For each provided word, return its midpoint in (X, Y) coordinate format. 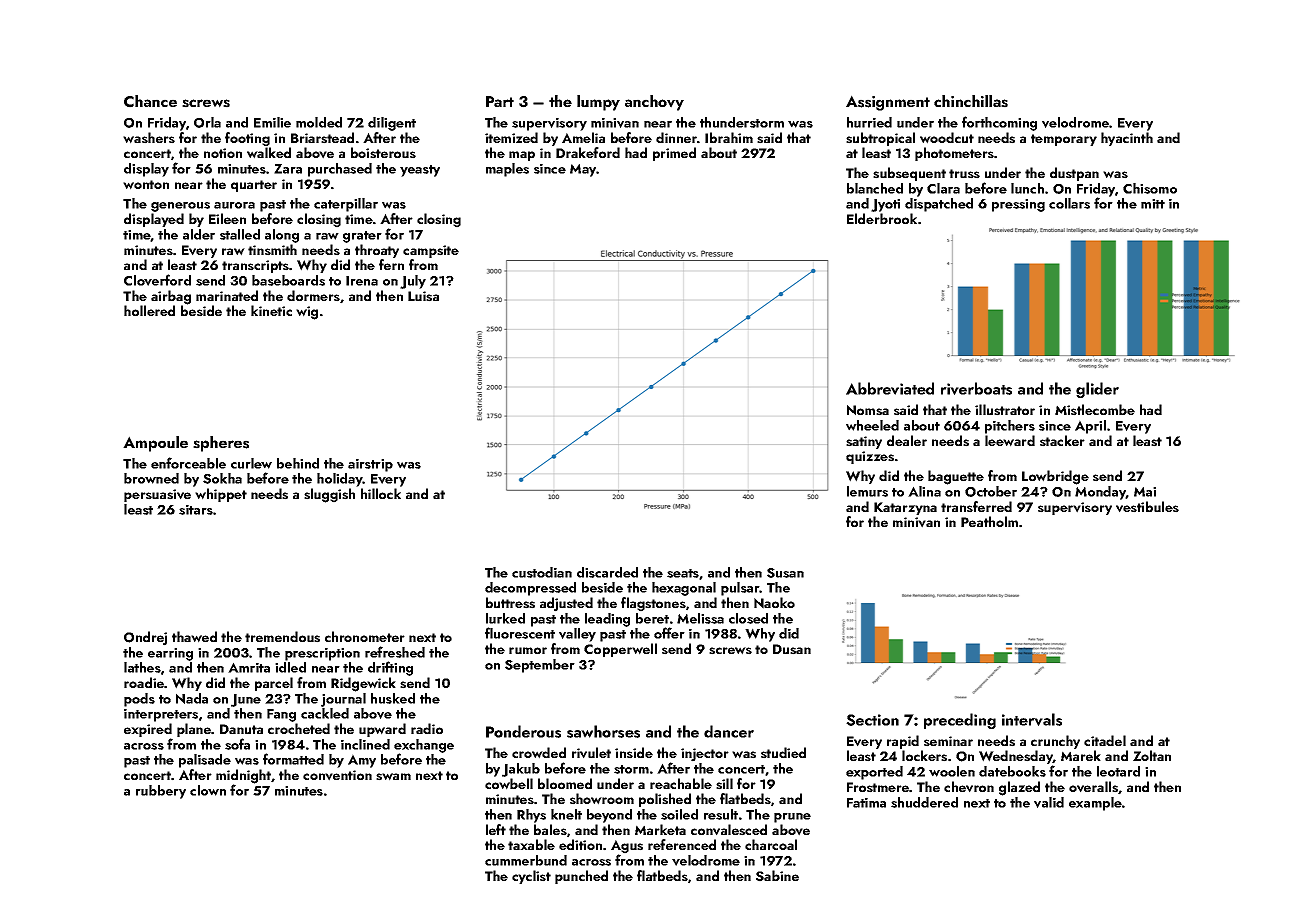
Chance (150, 101)
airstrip (370, 465)
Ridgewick (363, 684)
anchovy (654, 103)
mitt (1153, 204)
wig (307, 313)
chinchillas (971, 101)
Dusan (792, 649)
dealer (907, 440)
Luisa (423, 296)
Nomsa (868, 410)
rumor (528, 650)
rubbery (161, 792)
